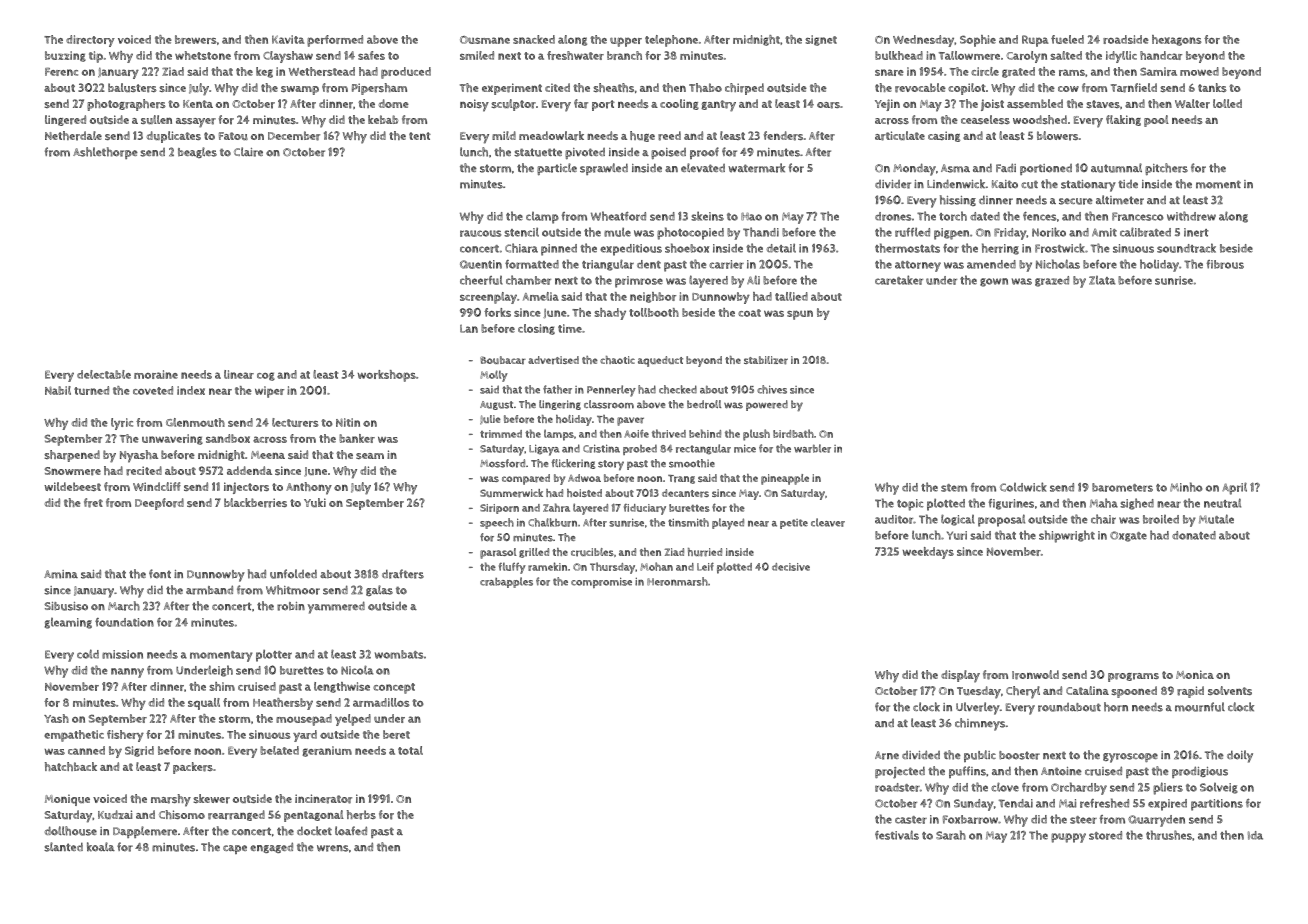  What do you see at coordinates (1176, 40) in the document?
I see `hexagons` at bounding box center [1176, 40].
